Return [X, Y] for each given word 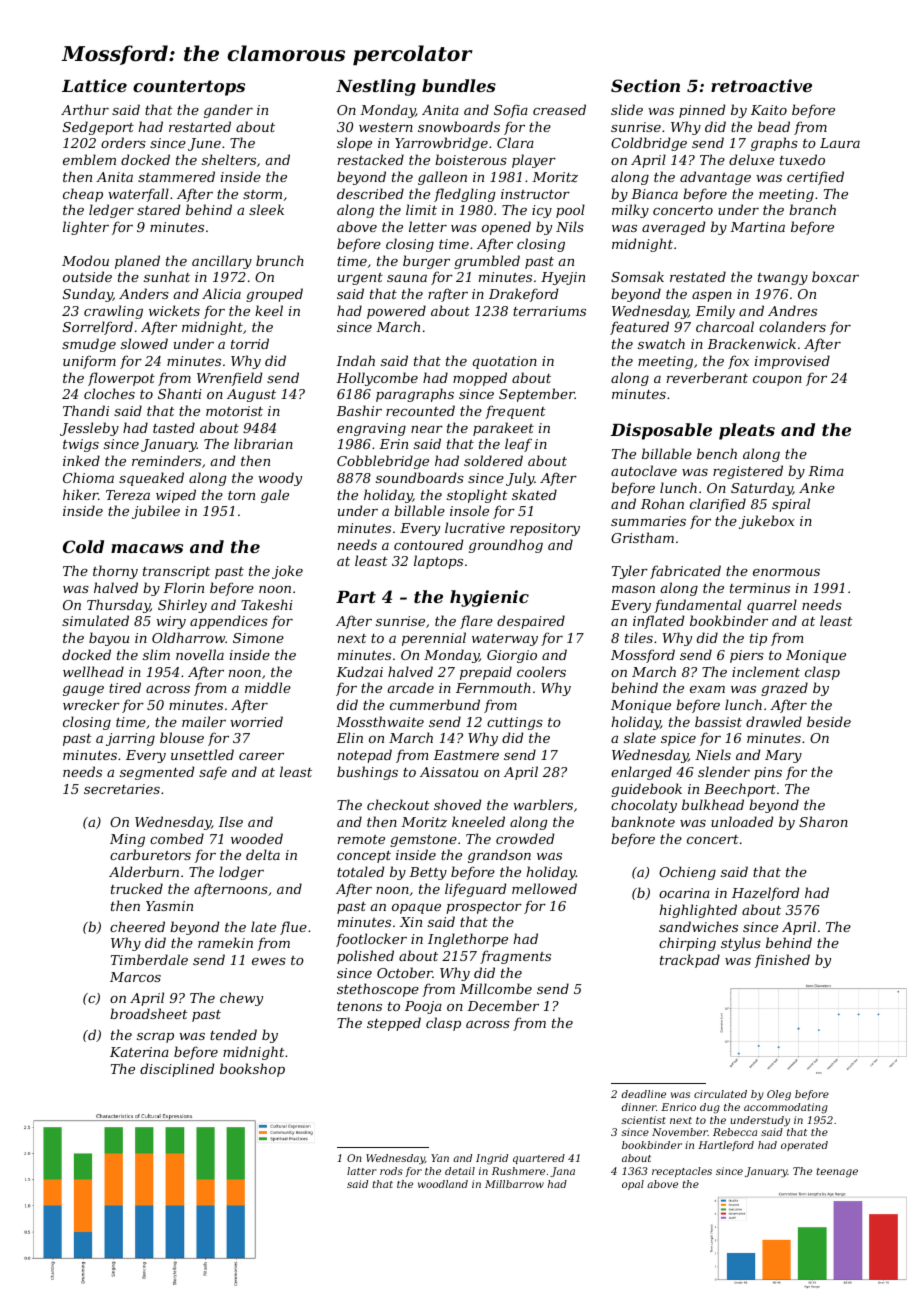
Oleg [779, 1095]
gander [228, 111]
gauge [83, 691]
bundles [459, 85]
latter [362, 1171]
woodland [443, 1184]
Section [645, 85]
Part [356, 597]
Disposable [661, 431]
